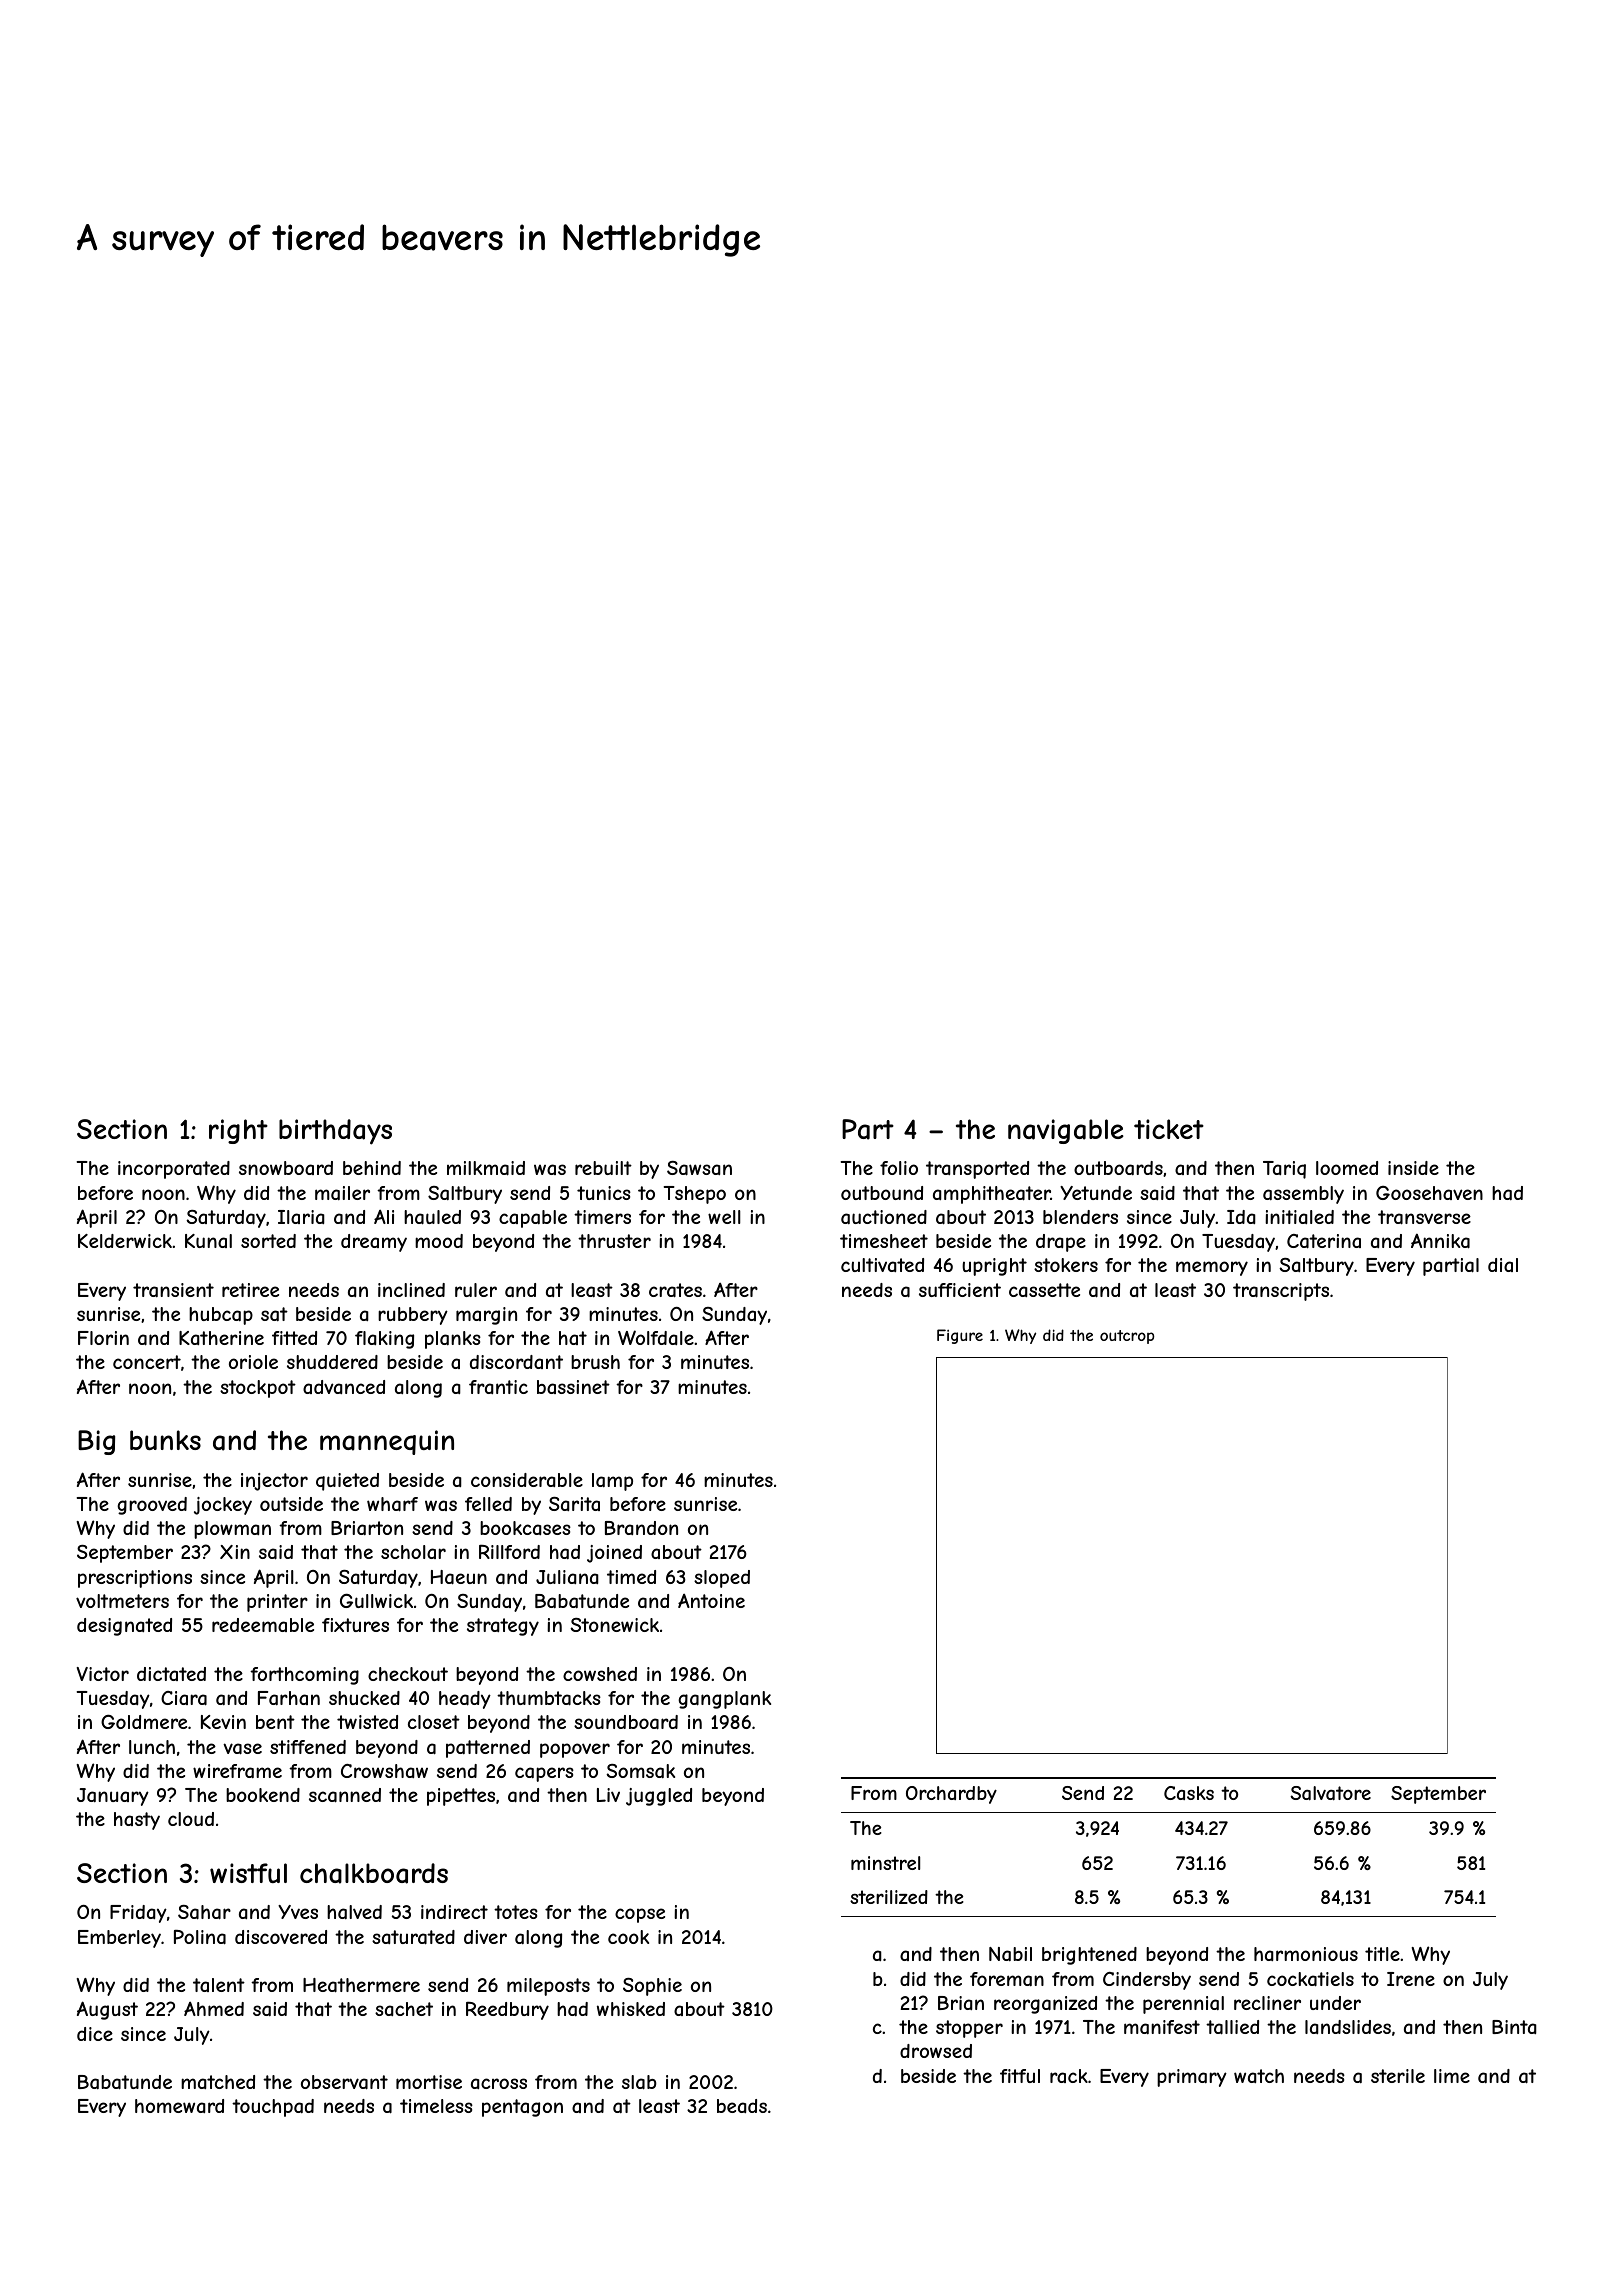  What do you see at coordinates (152, 1506) in the screenshot?
I see `grooved` at bounding box center [152, 1506].
